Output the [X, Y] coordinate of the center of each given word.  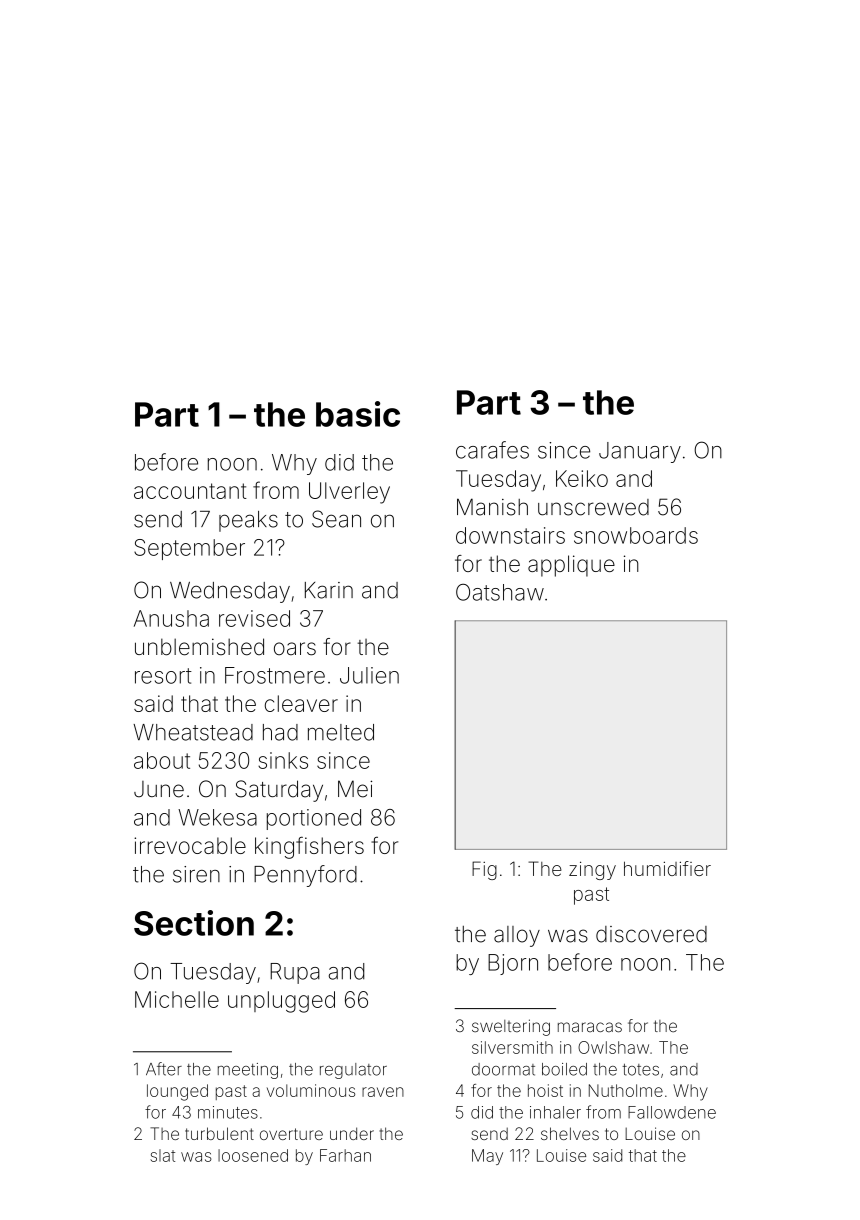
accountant [190, 491]
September [189, 549]
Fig [484, 870]
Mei [355, 789]
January [640, 452]
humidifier [667, 868]
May [487, 1157]
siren [196, 874]
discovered [651, 934]
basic [358, 414]
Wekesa [217, 817]
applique [571, 566]
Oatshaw [500, 592]
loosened [253, 1155]
